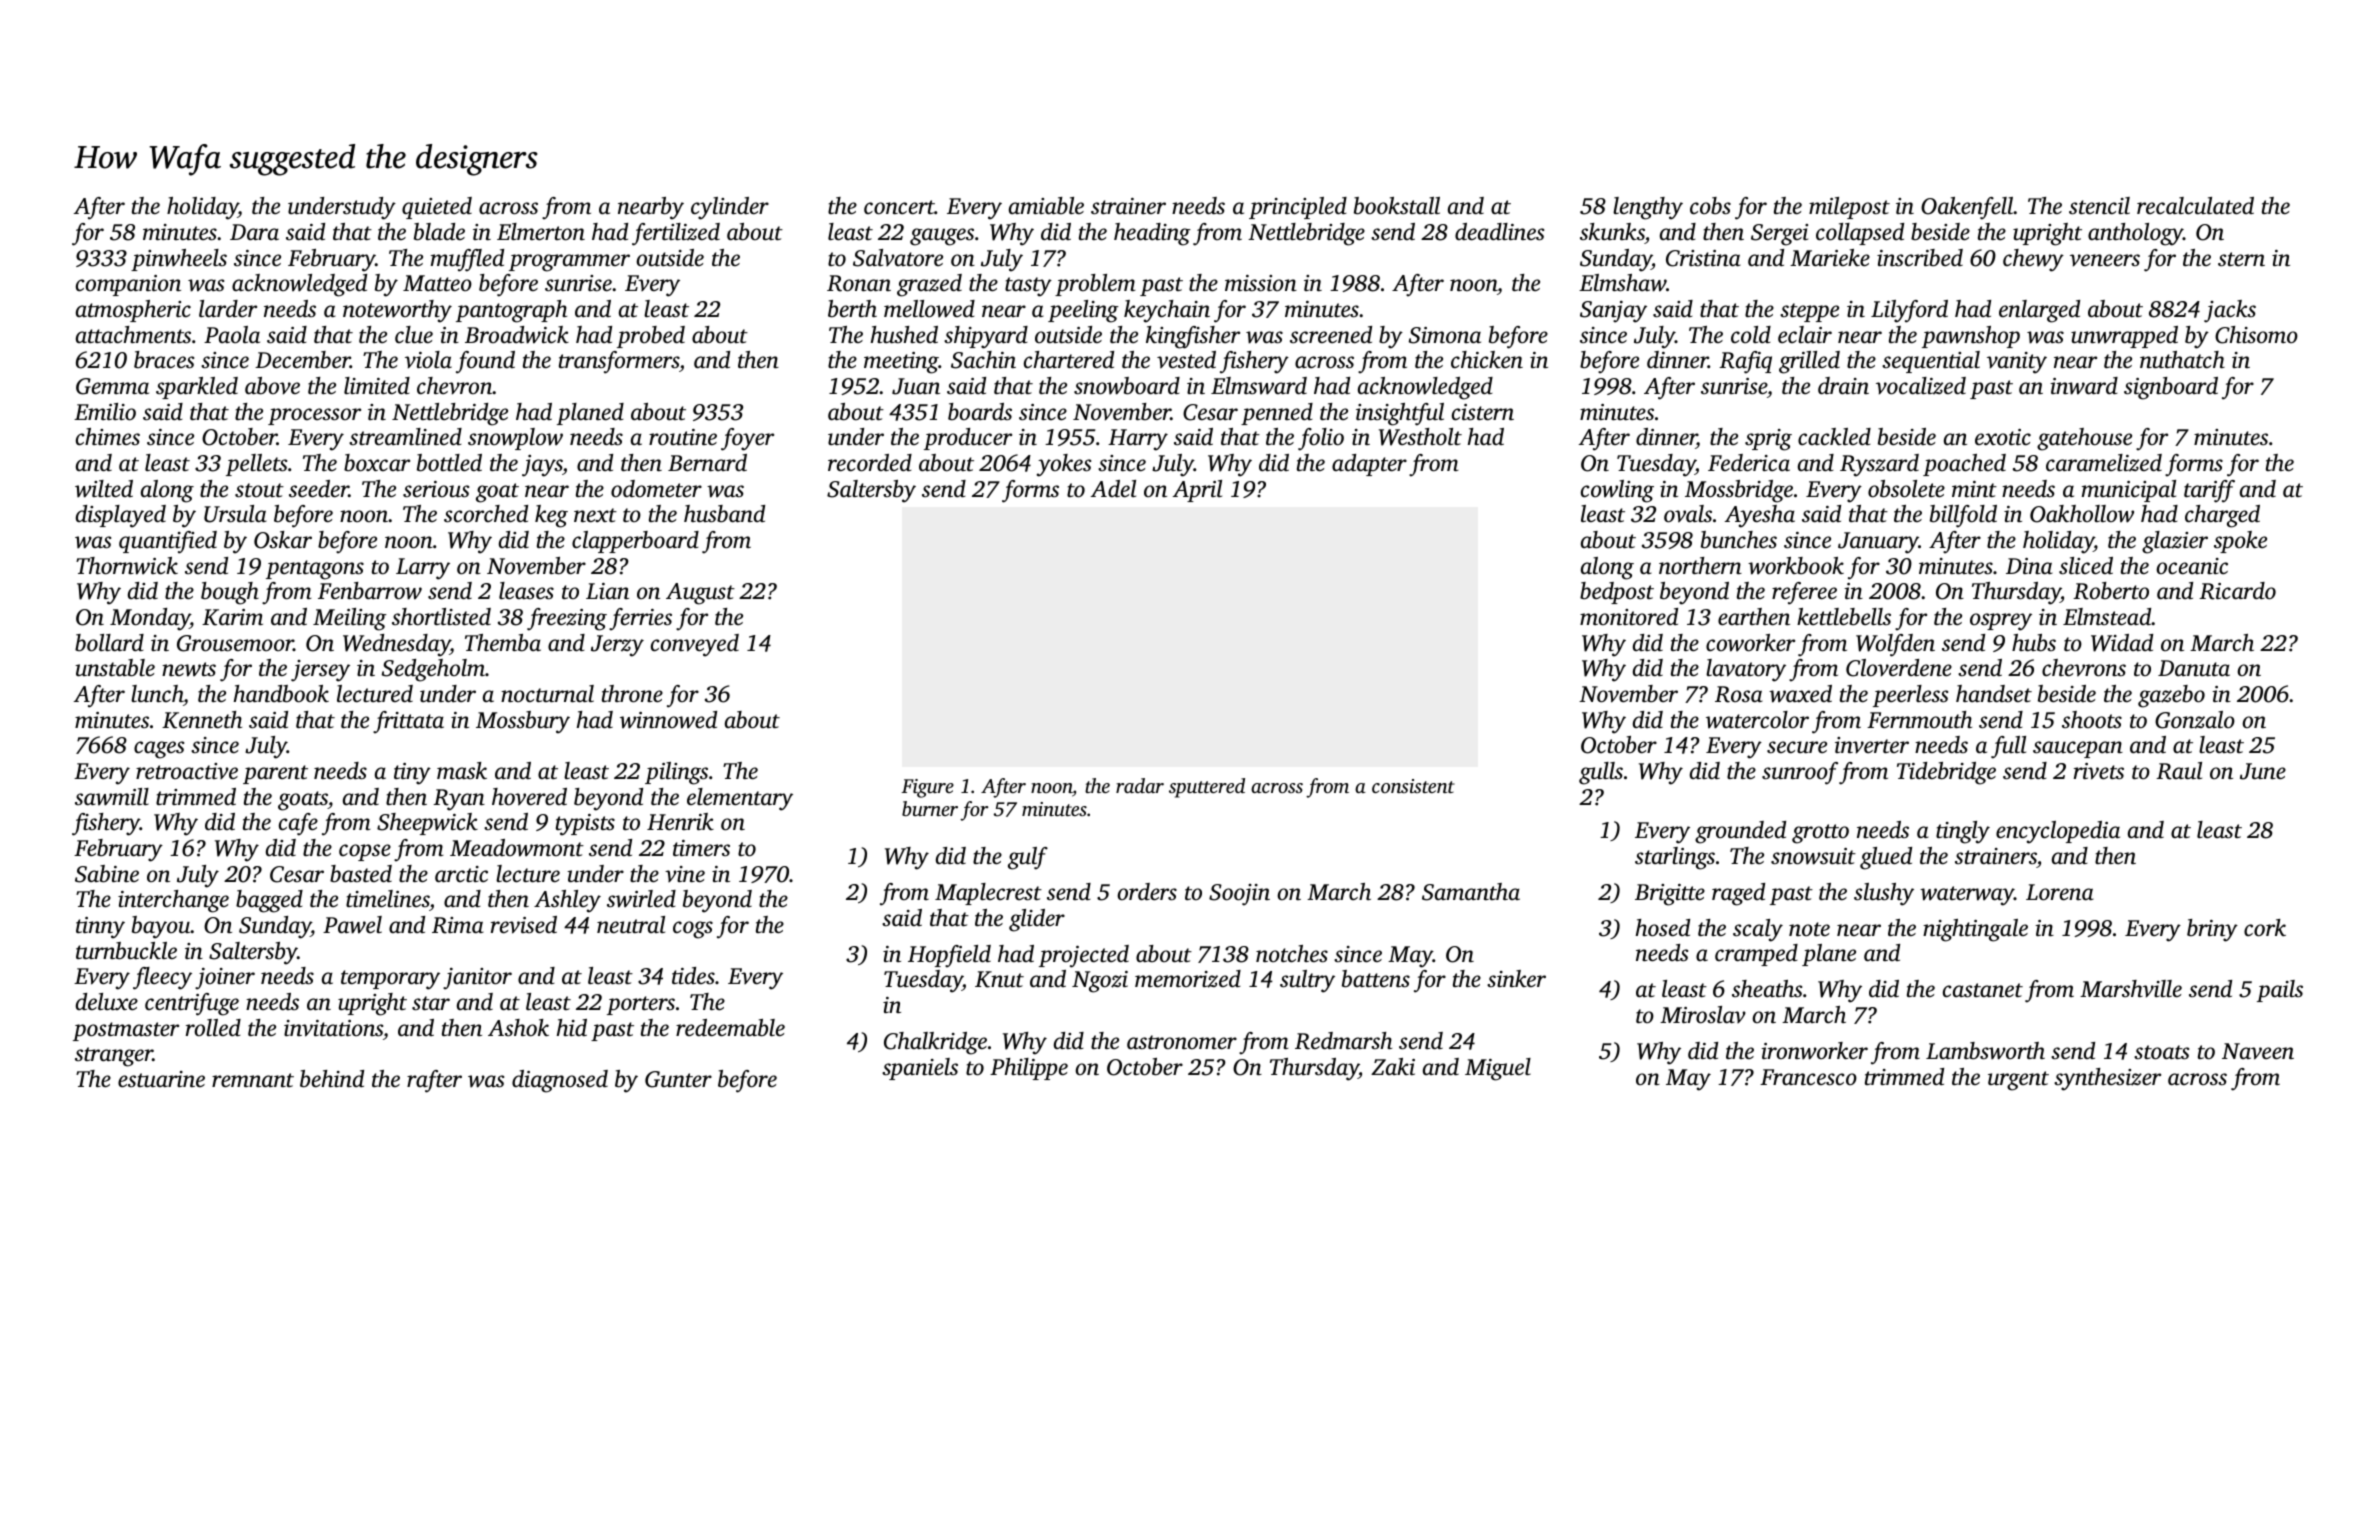 The image size is (2380, 1540). Describe the element at coordinates (651, 337) in the page. I see `probed` at that location.
